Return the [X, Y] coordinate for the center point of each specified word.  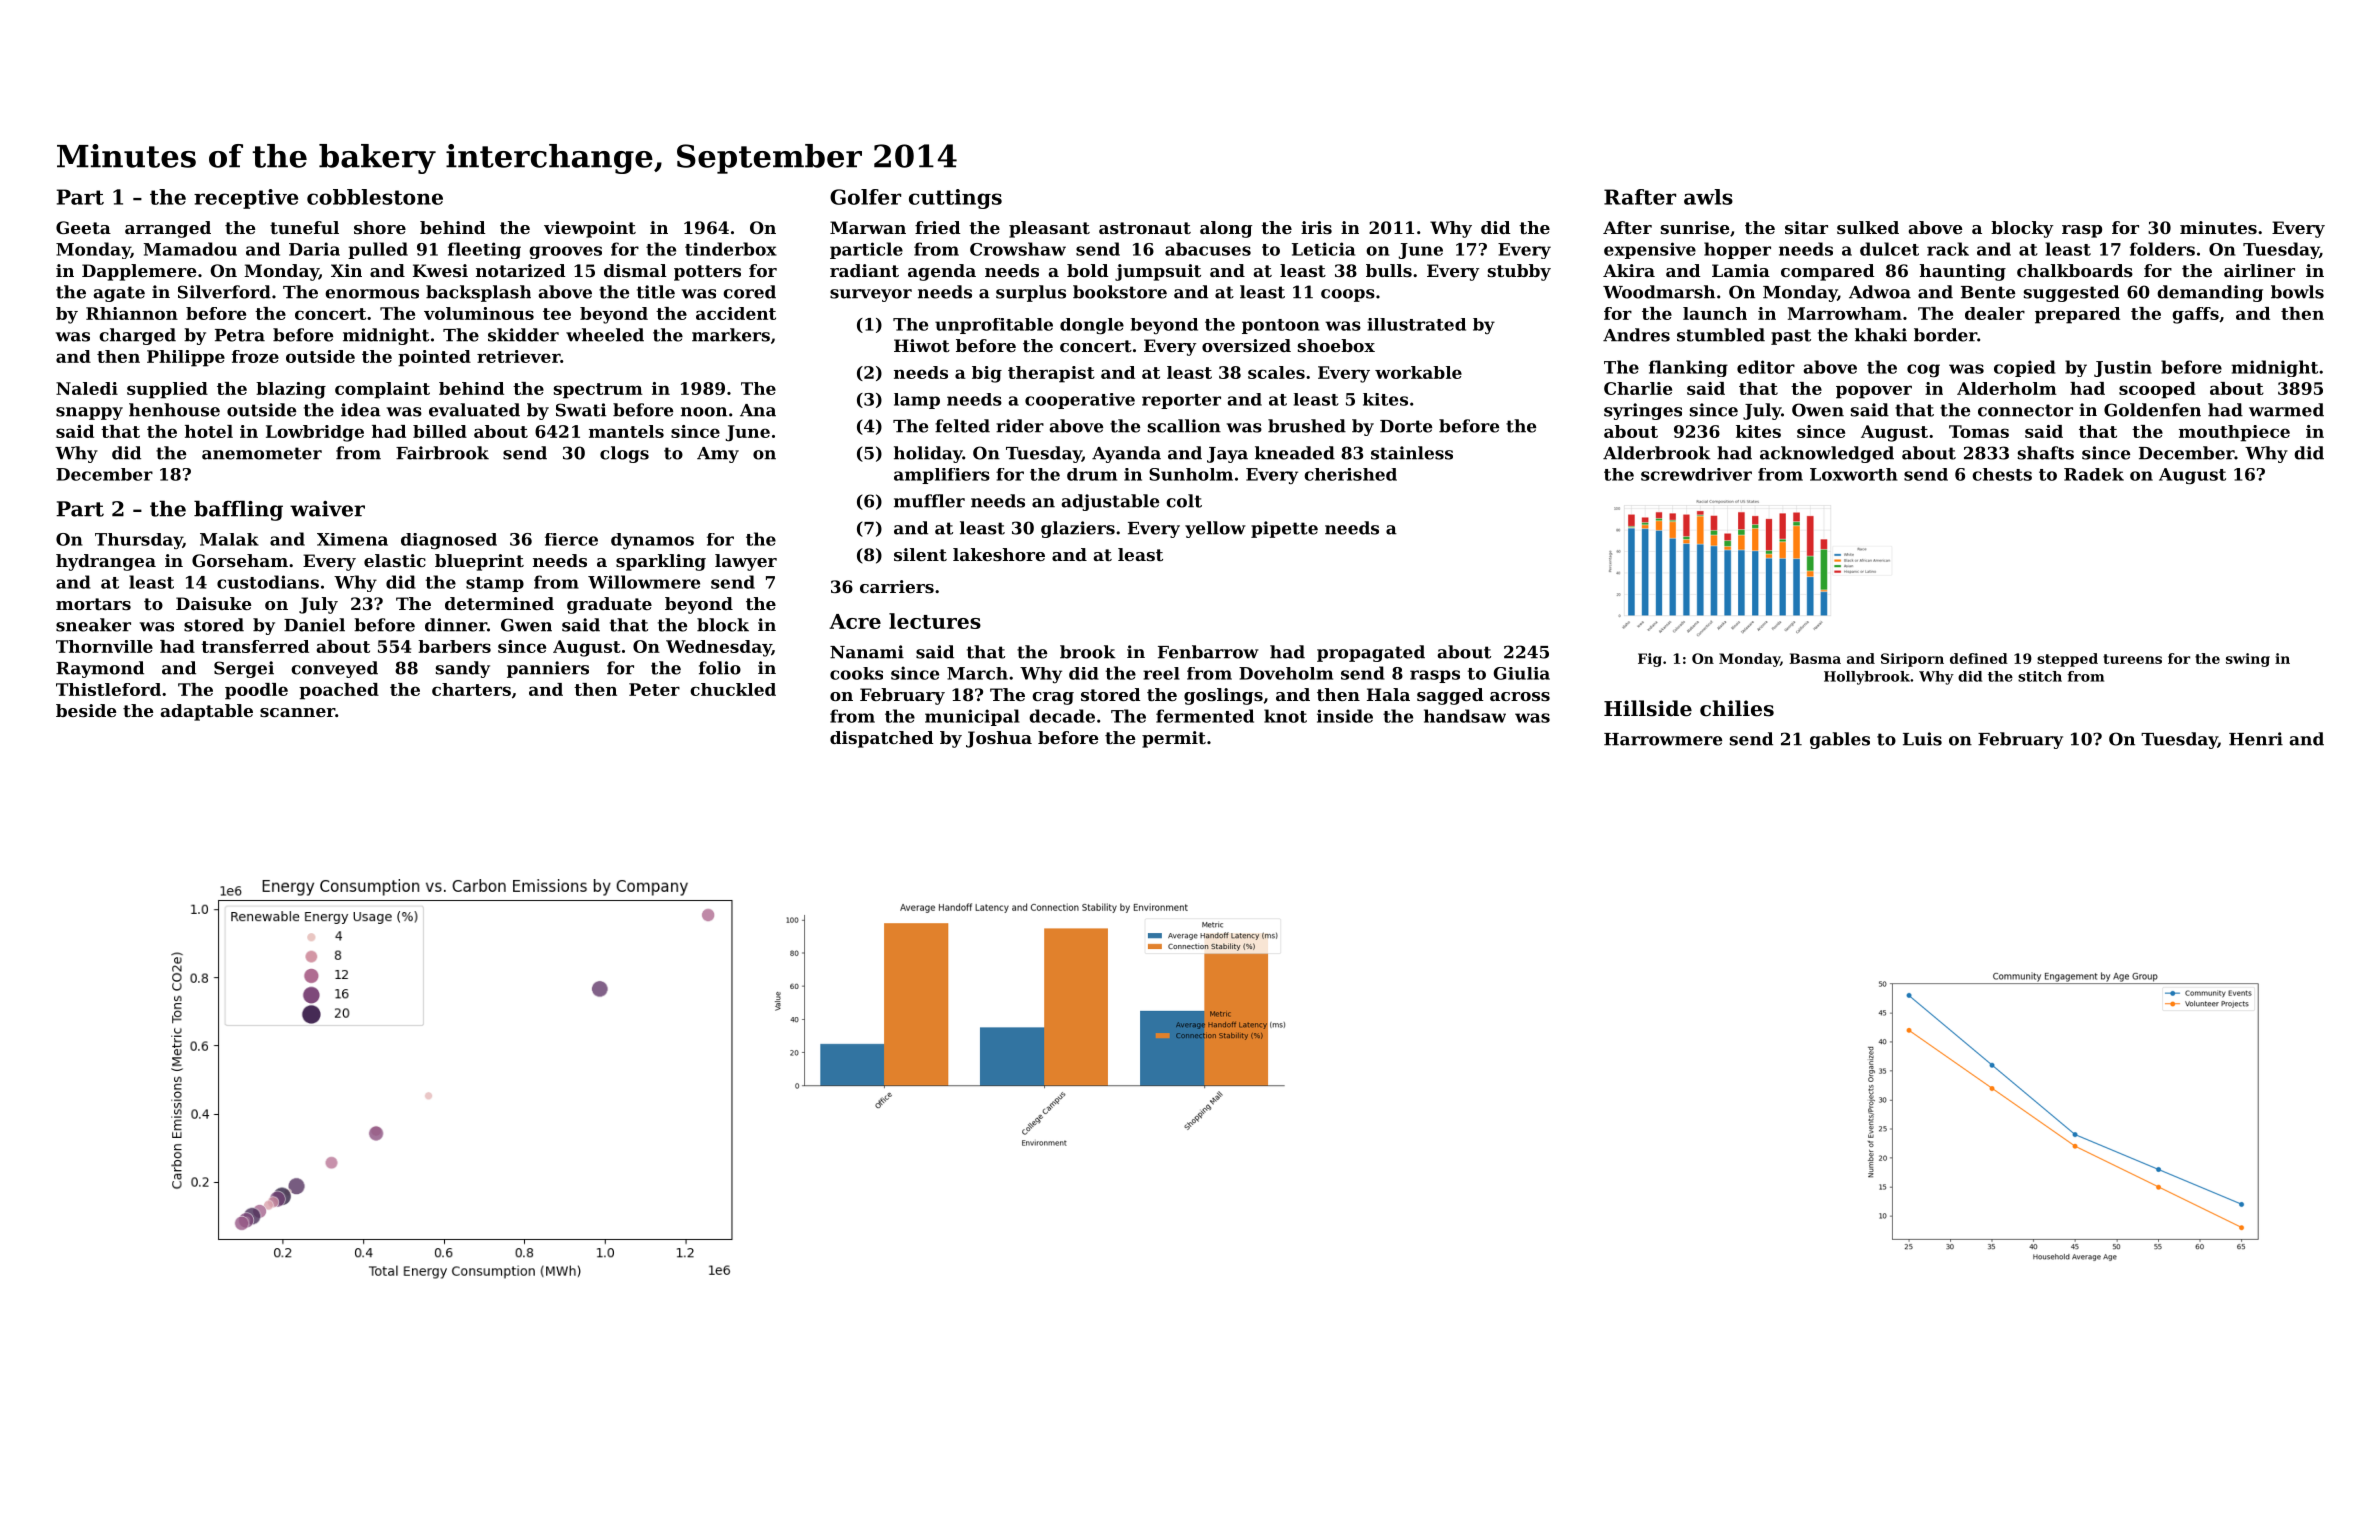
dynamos [652, 541]
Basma [1815, 658]
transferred [255, 646]
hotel [209, 431]
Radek [2094, 474]
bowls [2297, 292]
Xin [346, 270]
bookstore [1120, 292]
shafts [2046, 453]
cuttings [955, 199]
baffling [238, 510]
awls [1708, 197]
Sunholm [1191, 474]
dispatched [882, 739]
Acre [855, 621]
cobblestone [375, 197]
